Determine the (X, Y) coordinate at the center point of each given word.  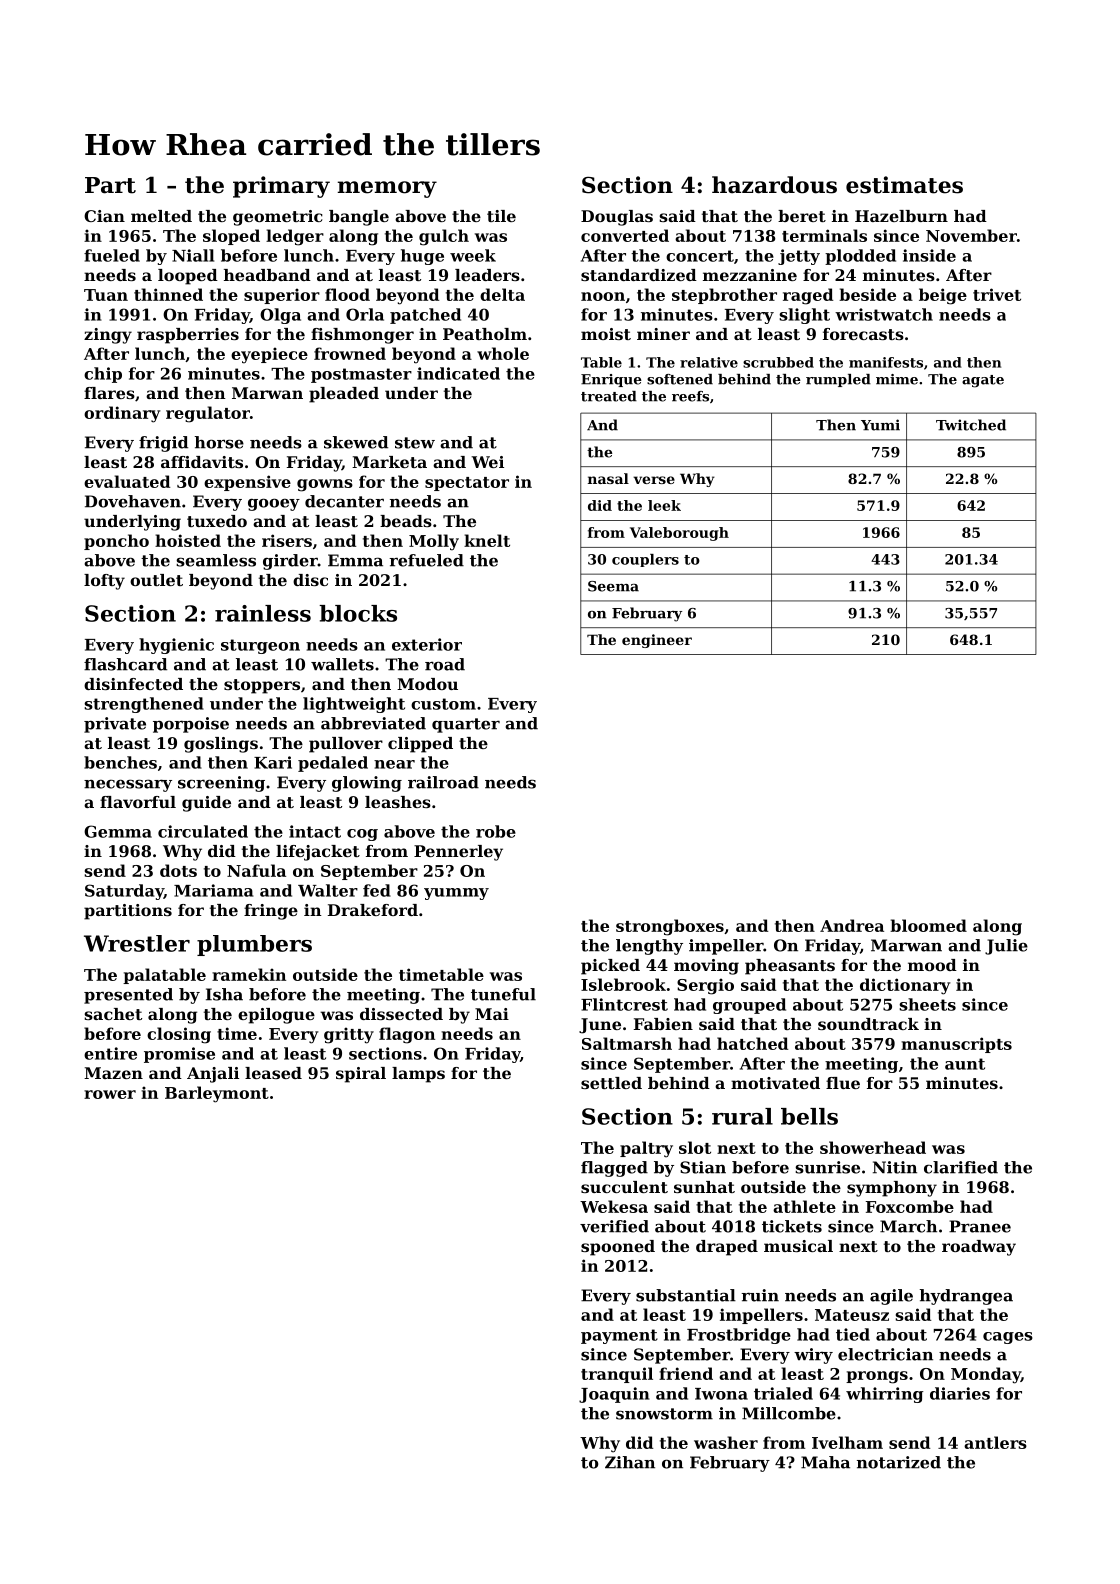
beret (802, 216)
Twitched (971, 425)
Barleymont (217, 1094)
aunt (965, 1064)
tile (501, 216)
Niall (193, 255)
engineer (657, 641)
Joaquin (614, 1395)
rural (742, 1116)
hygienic (176, 646)
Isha (224, 994)
